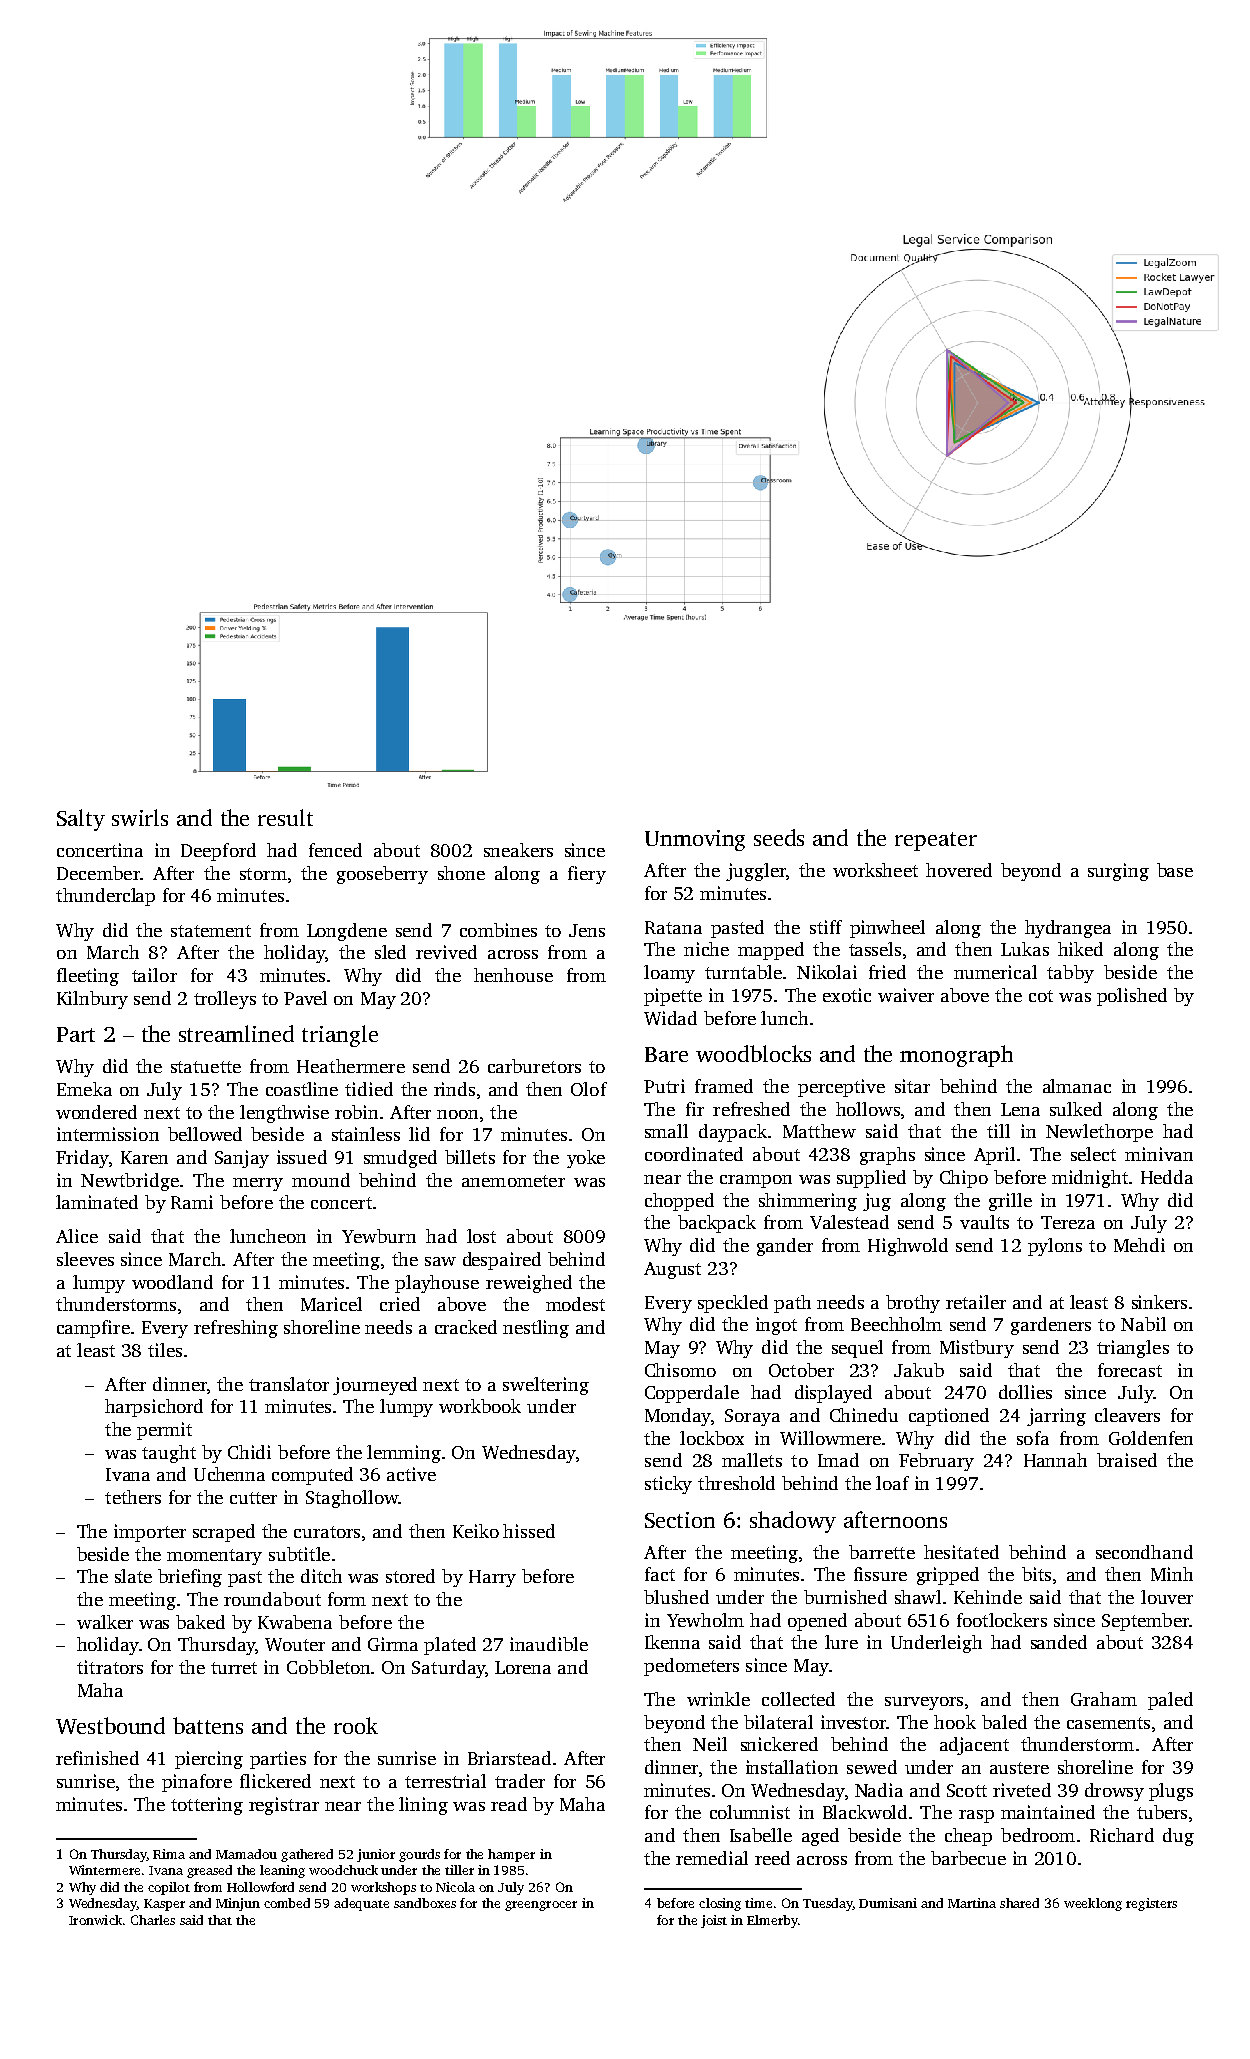 This screenshot has height=2059, width=1250. What do you see at coordinates (546, 1386) in the screenshot?
I see `sweltering` at bounding box center [546, 1386].
